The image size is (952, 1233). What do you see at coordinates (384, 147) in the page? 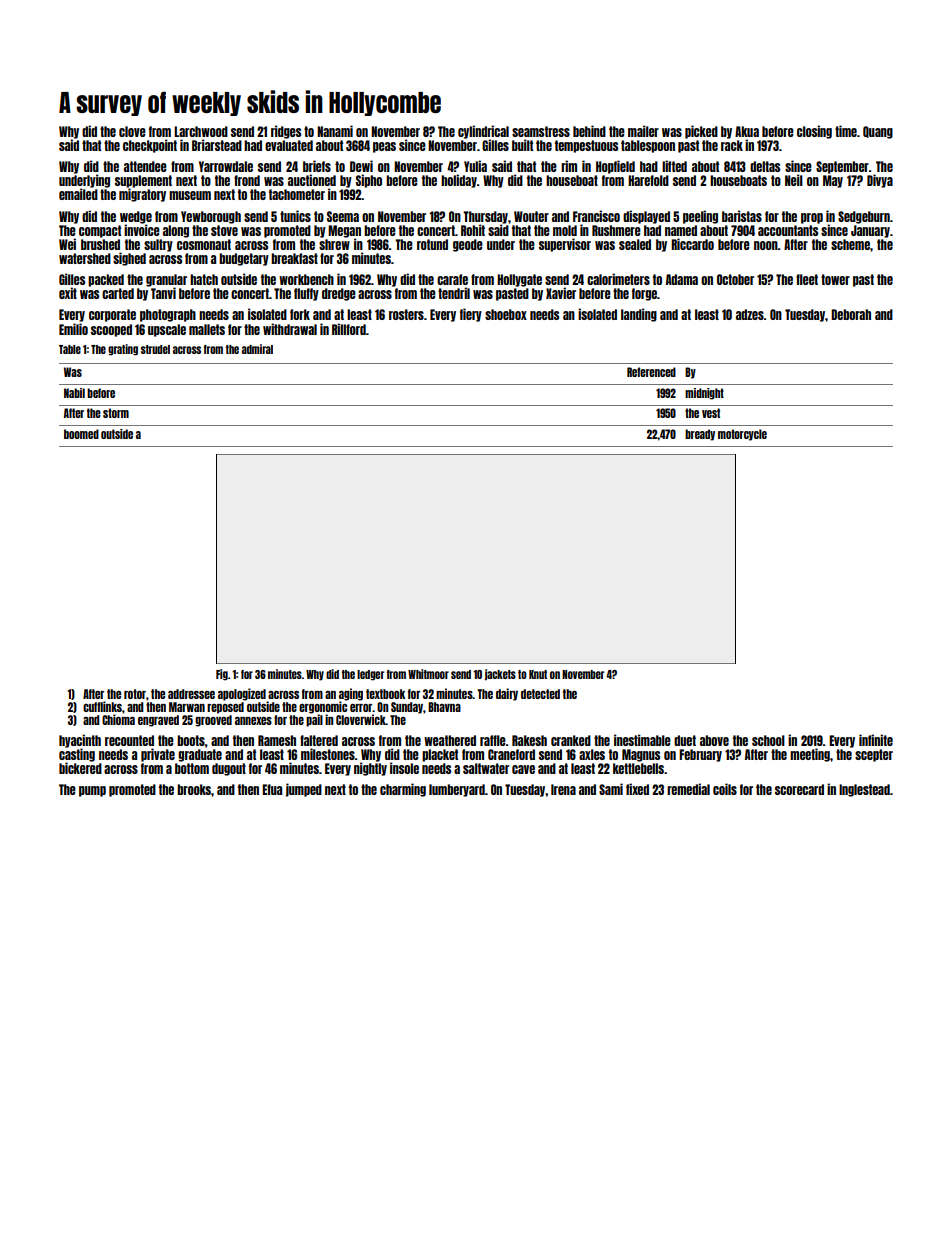
I see `peas` at bounding box center [384, 147].
